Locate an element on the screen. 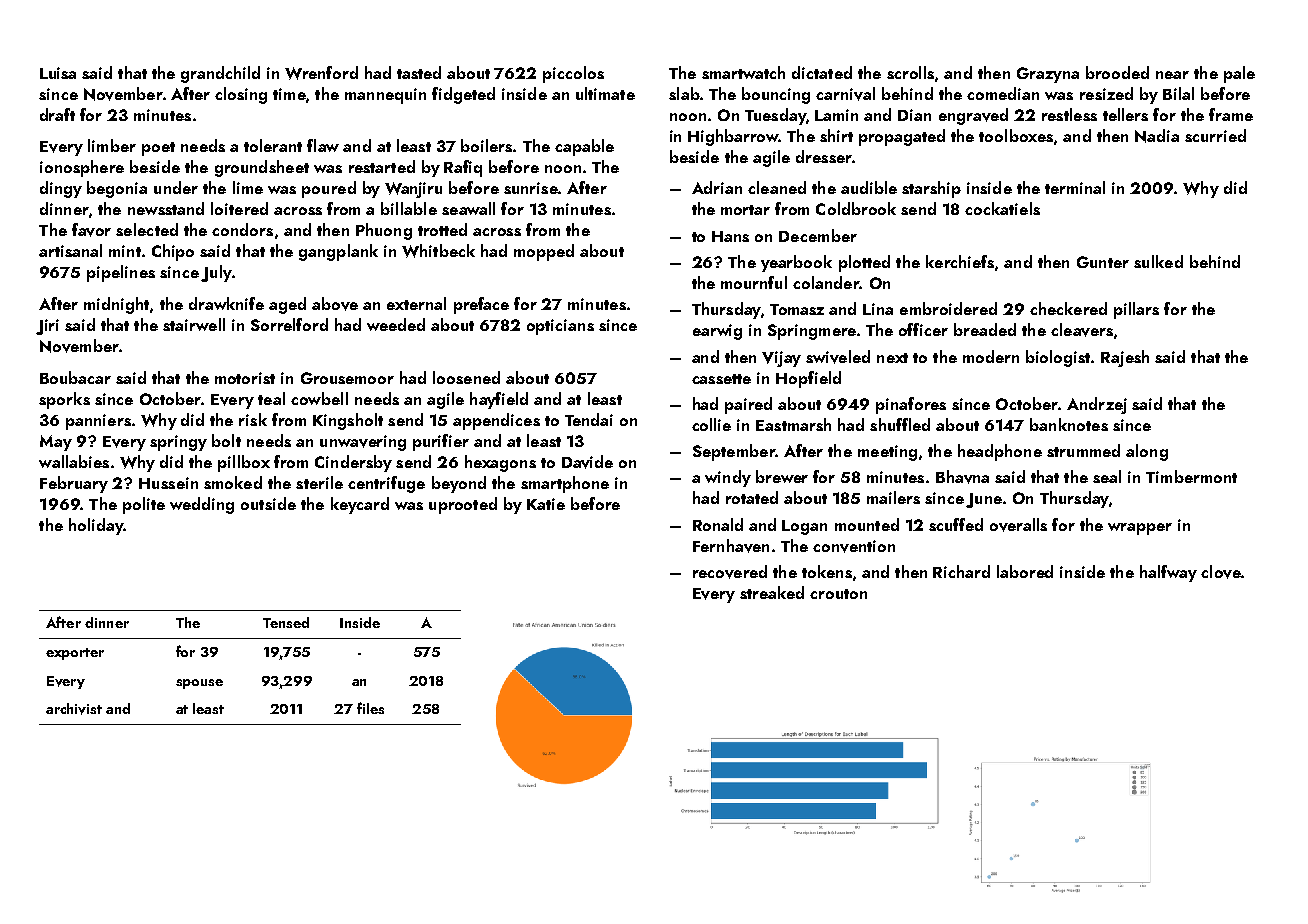 Image resolution: width=1308 pixels, height=924 pixels. grandchild is located at coordinates (220, 74).
